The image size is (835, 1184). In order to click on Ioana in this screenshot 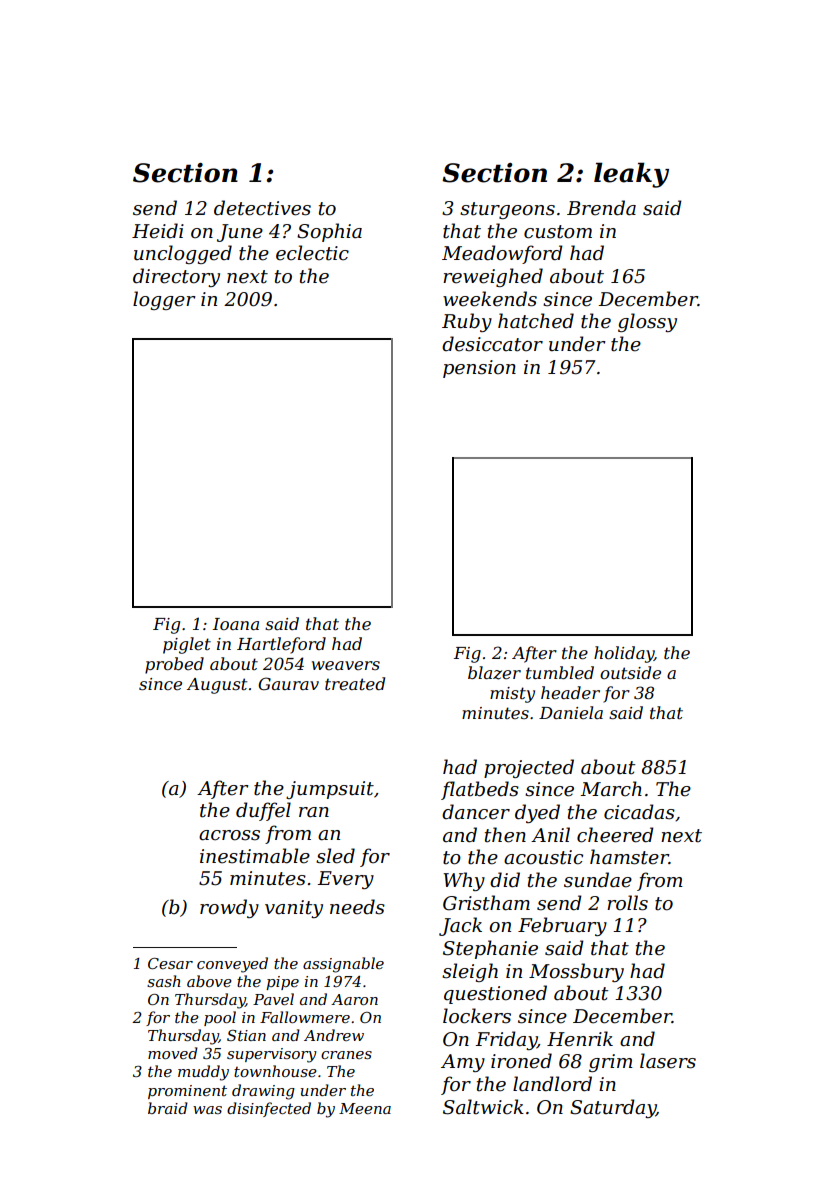, I will do `click(236, 624)`.
